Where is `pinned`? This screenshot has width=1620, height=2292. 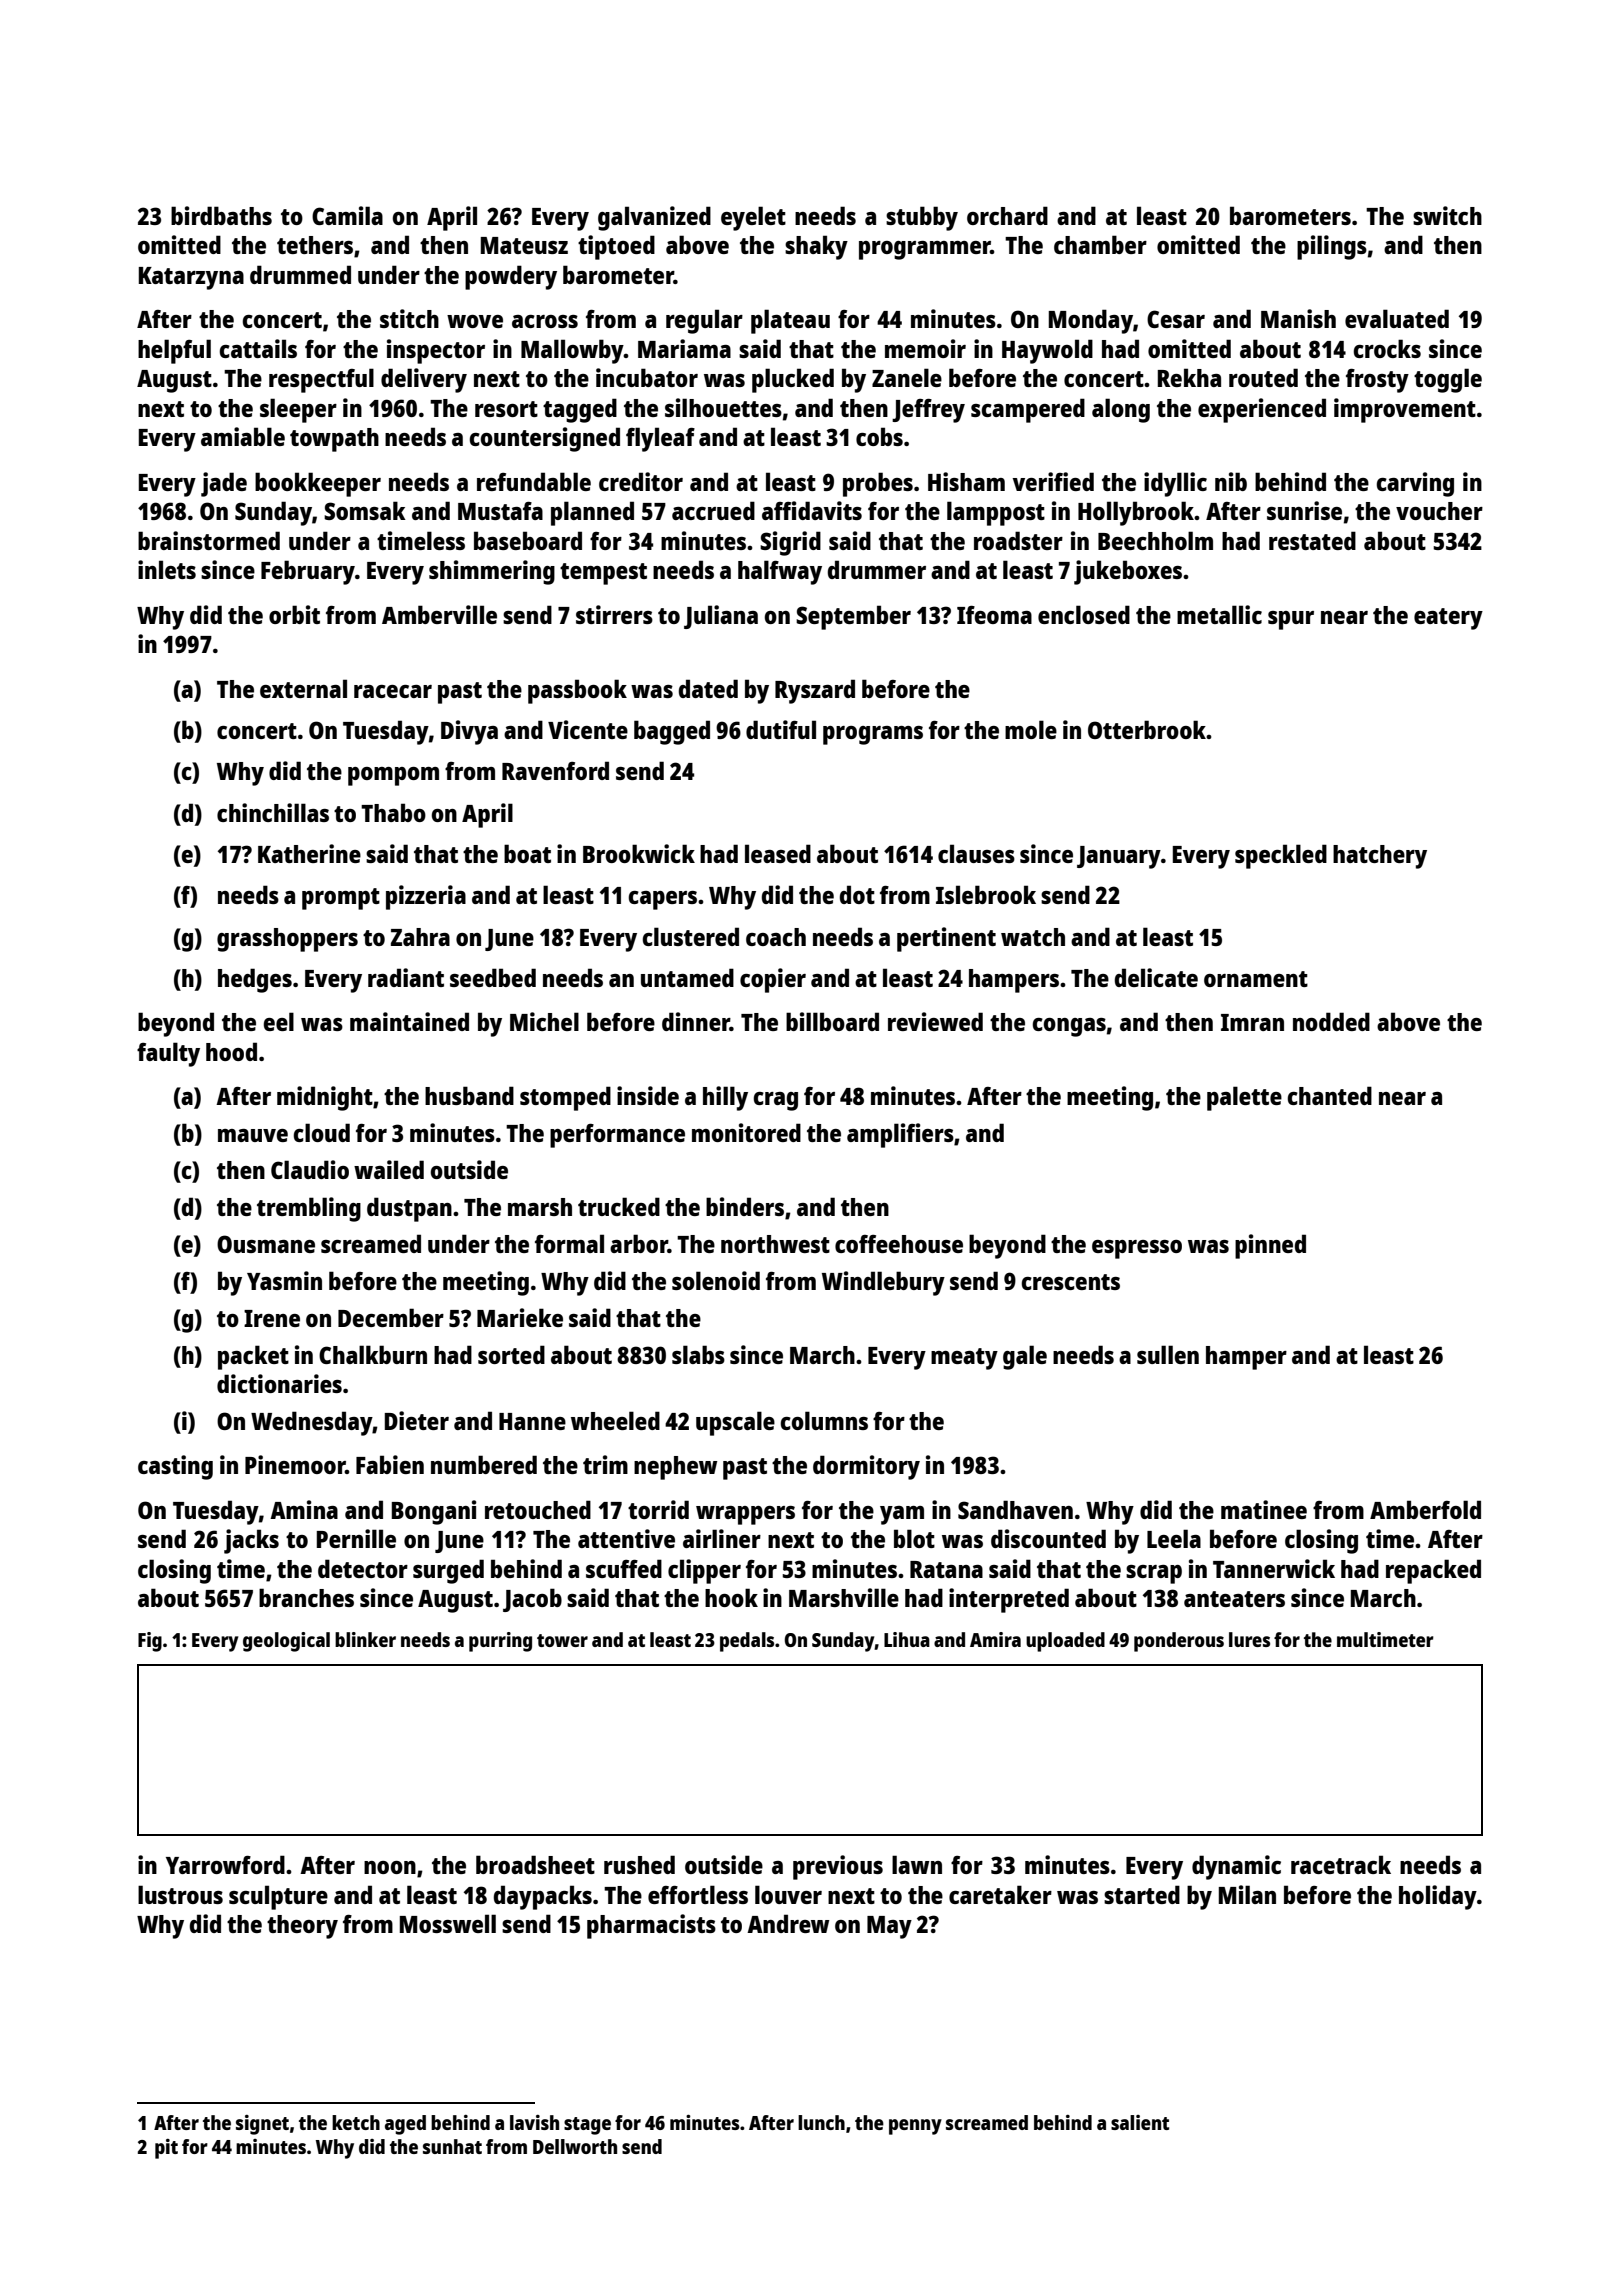
pinned is located at coordinates (1270, 1246).
